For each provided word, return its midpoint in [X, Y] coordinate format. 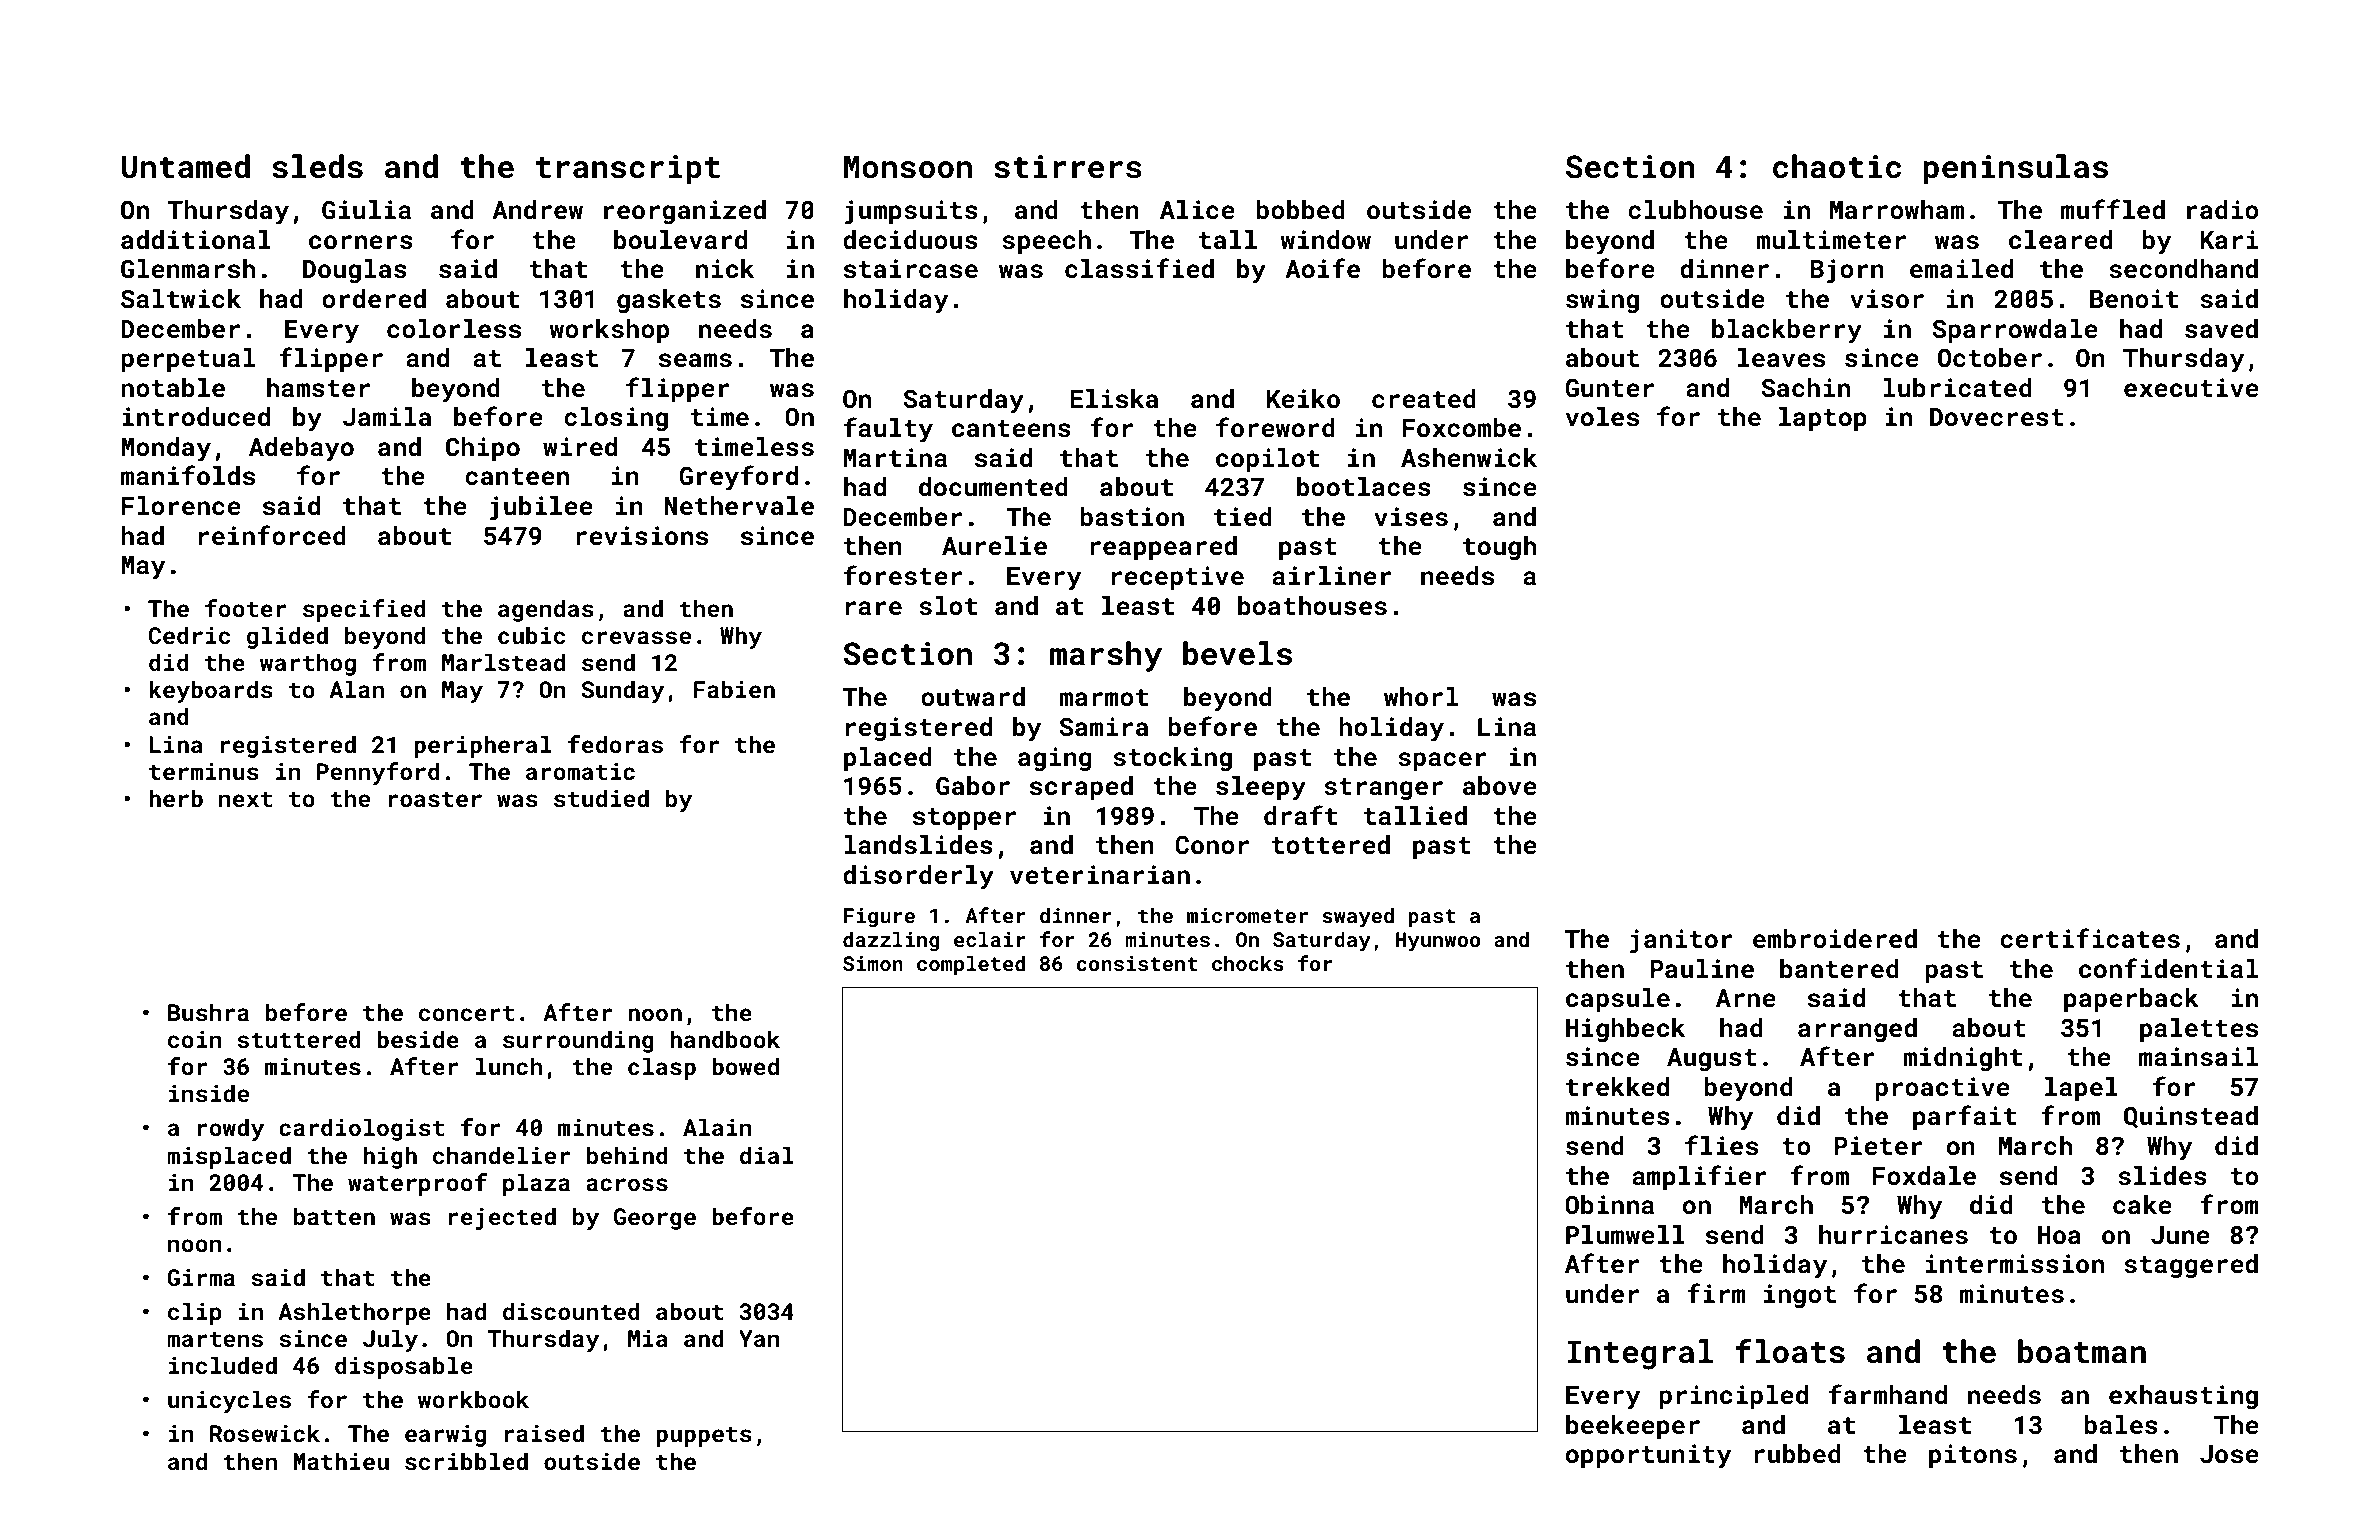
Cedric [189, 635]
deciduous [910, 240]
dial [767, 1155]
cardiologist [361, 1129]
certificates [2090, 938]
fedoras [615, 744]
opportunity [1648, 1456]
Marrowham [1897, 210]
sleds [317, 166]
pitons [1973, 1456]
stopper [964, 819]
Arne [1746, 998]
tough [1499, 548]
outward [973, 697]
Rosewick [265, 1433]
